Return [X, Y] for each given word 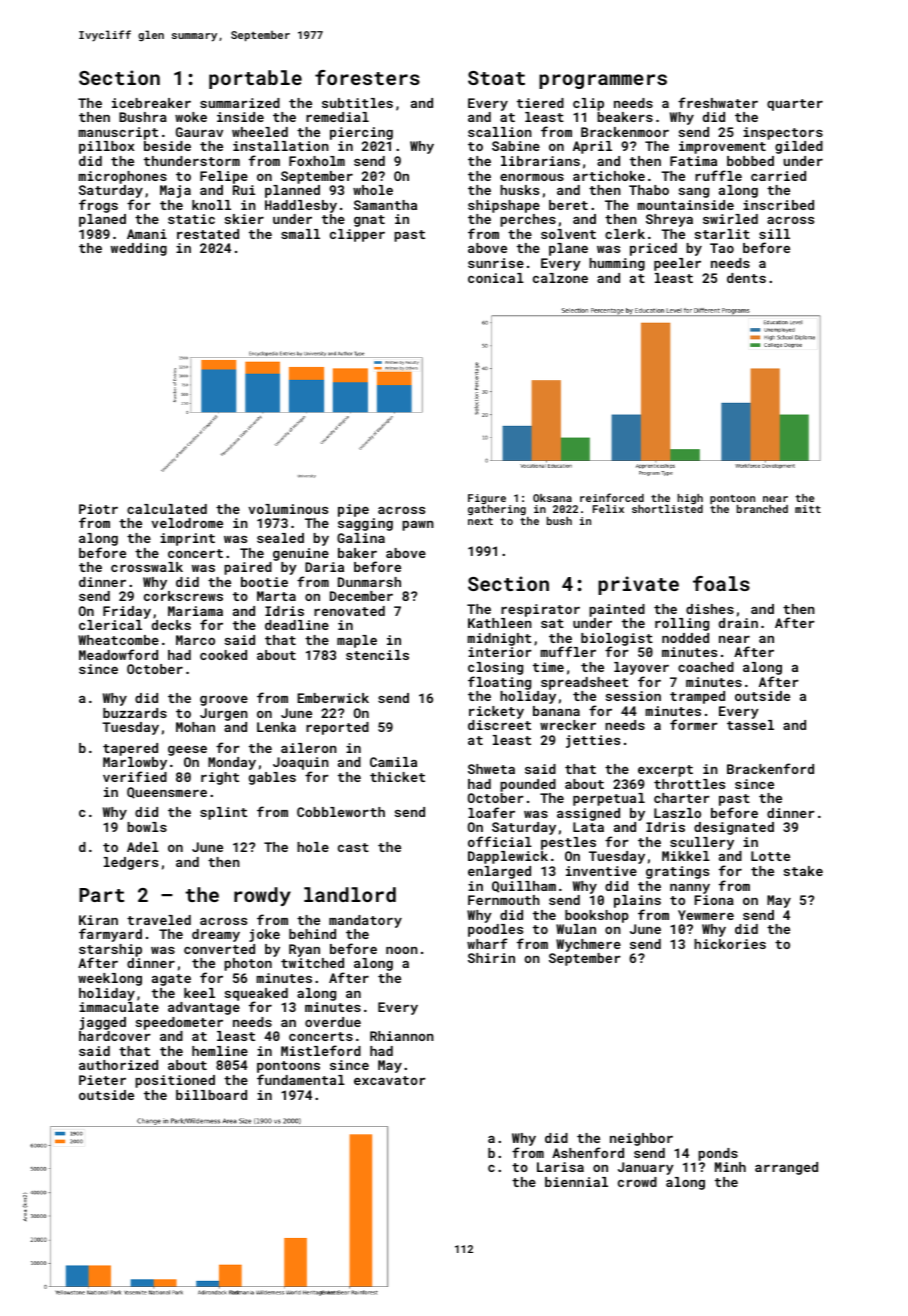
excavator [390, 1080]
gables [272, 778]
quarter [795, 105]
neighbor [641, 1139]
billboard [211, 1095]
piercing [361, 133]
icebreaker [151, 103]
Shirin [491, 958]
